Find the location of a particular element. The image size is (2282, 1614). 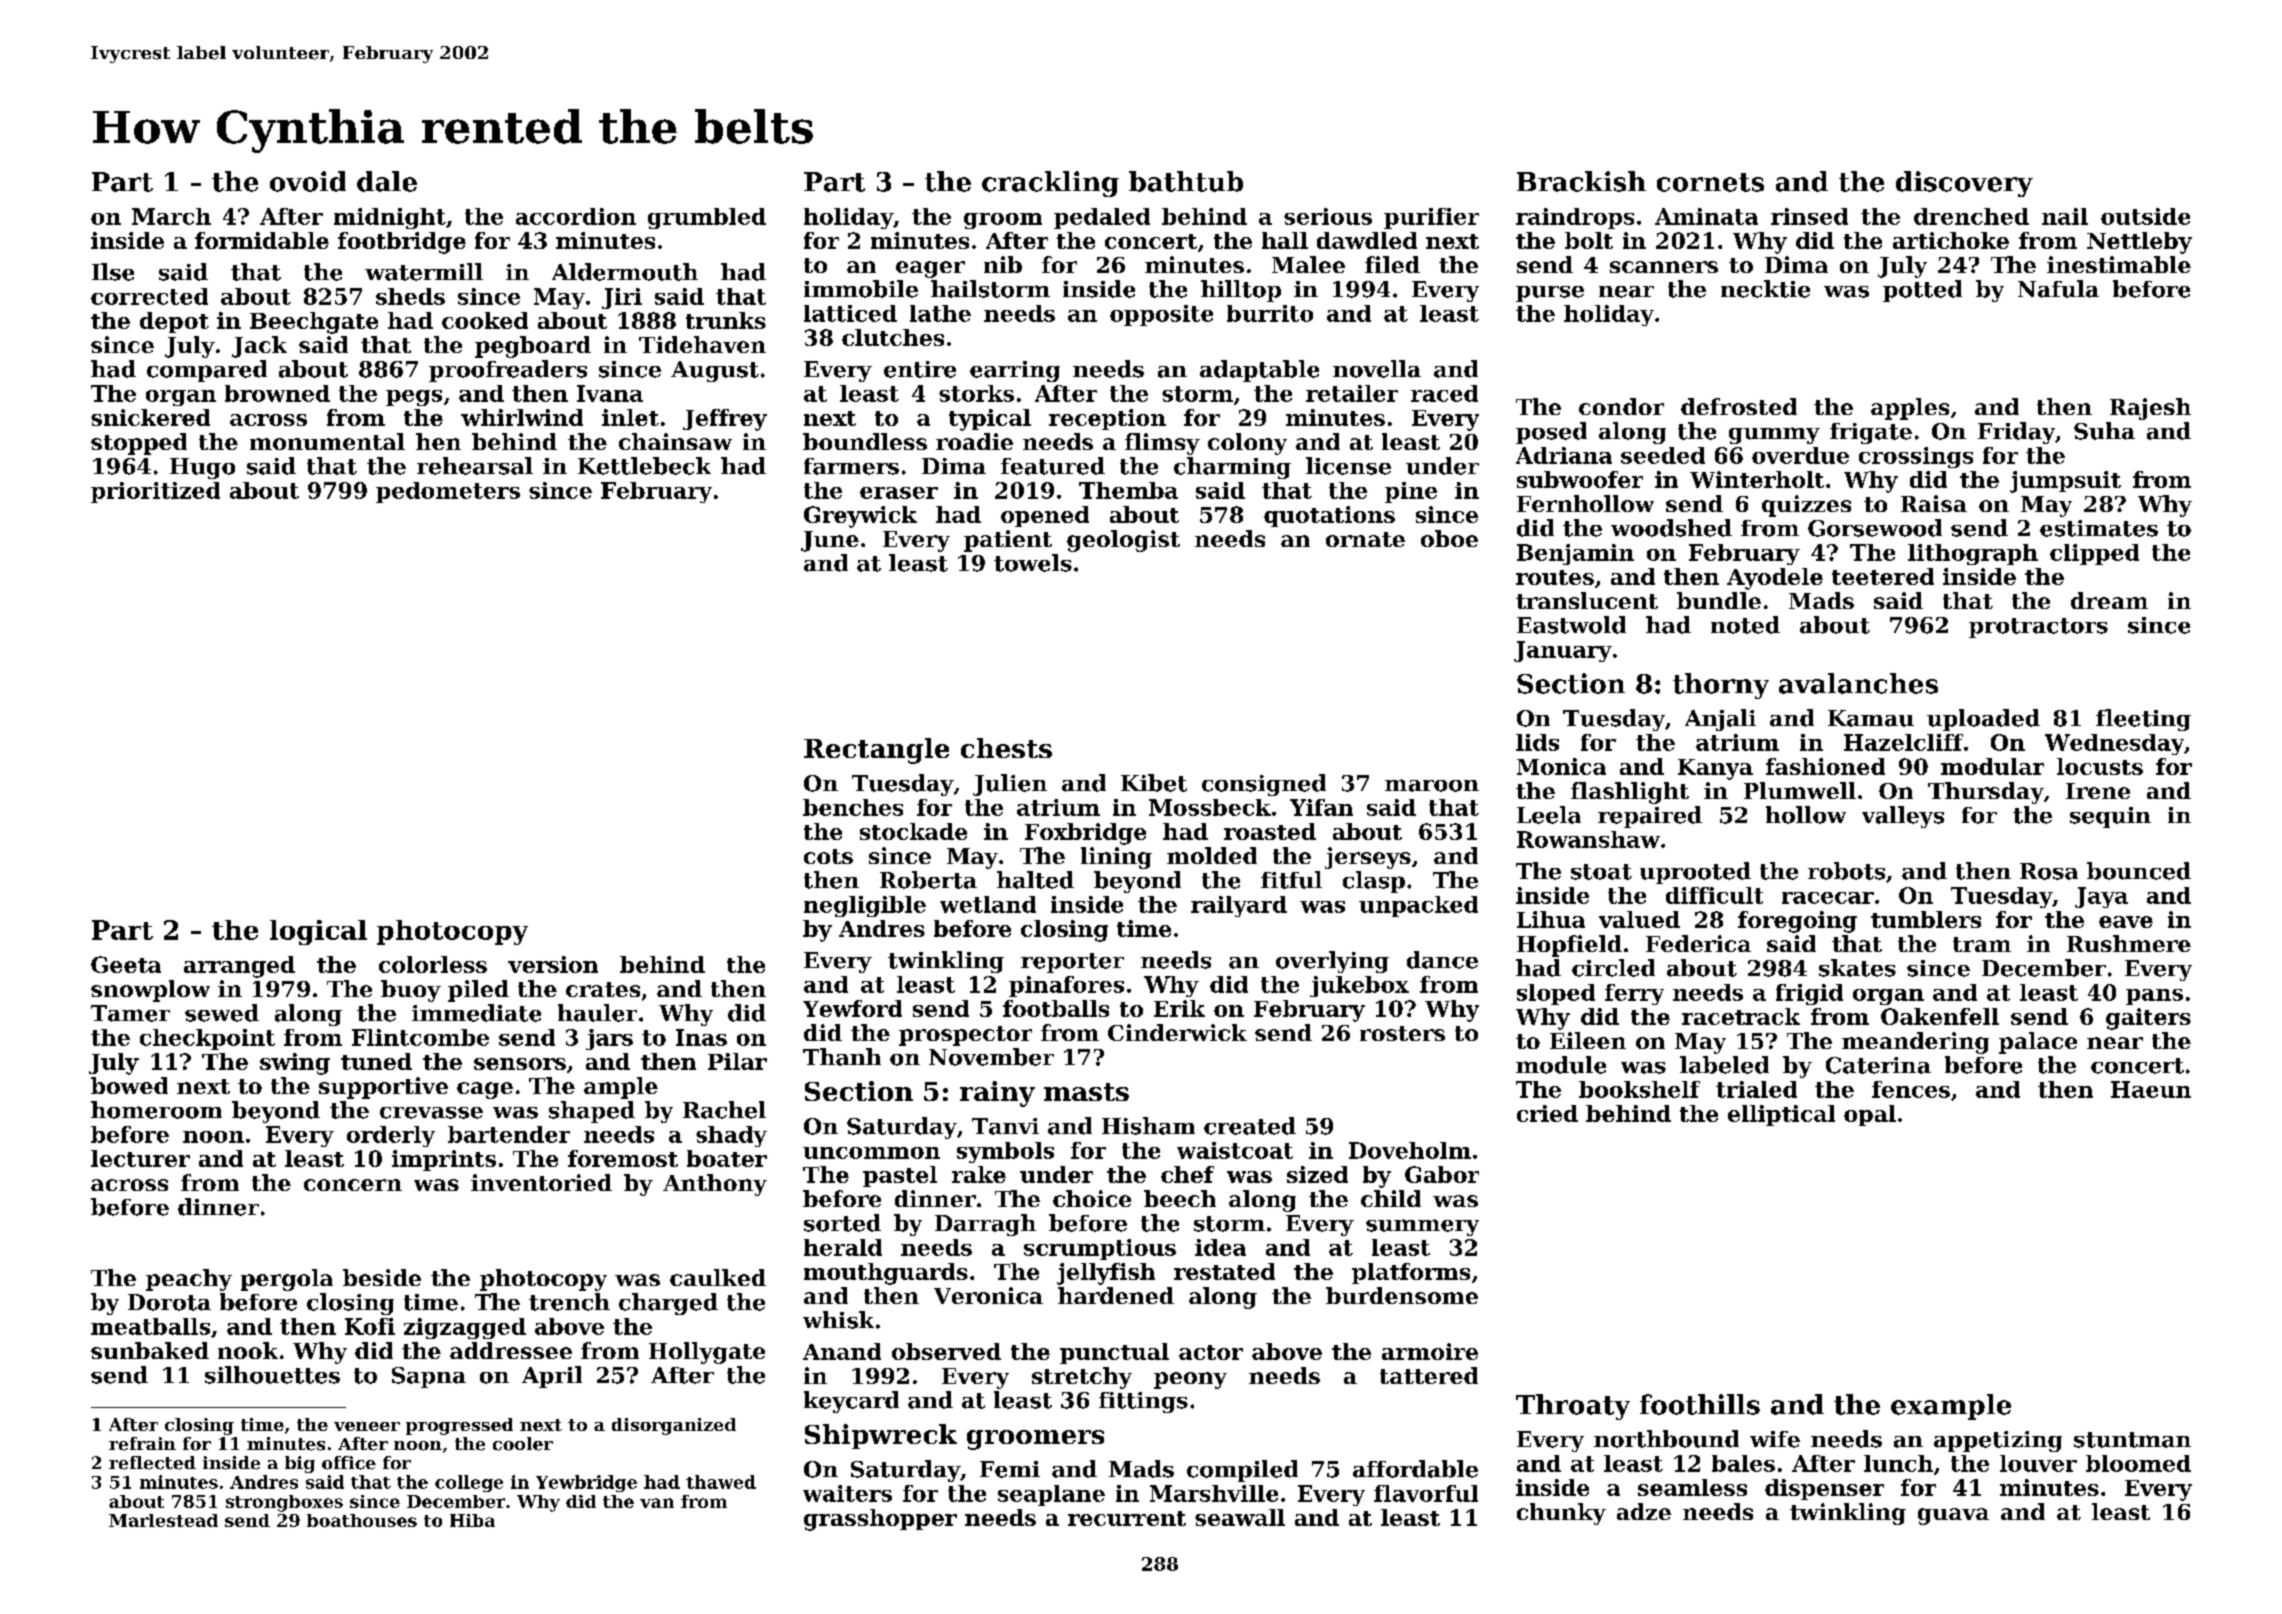

Wednesday is located at coordinates (2114, 744).
